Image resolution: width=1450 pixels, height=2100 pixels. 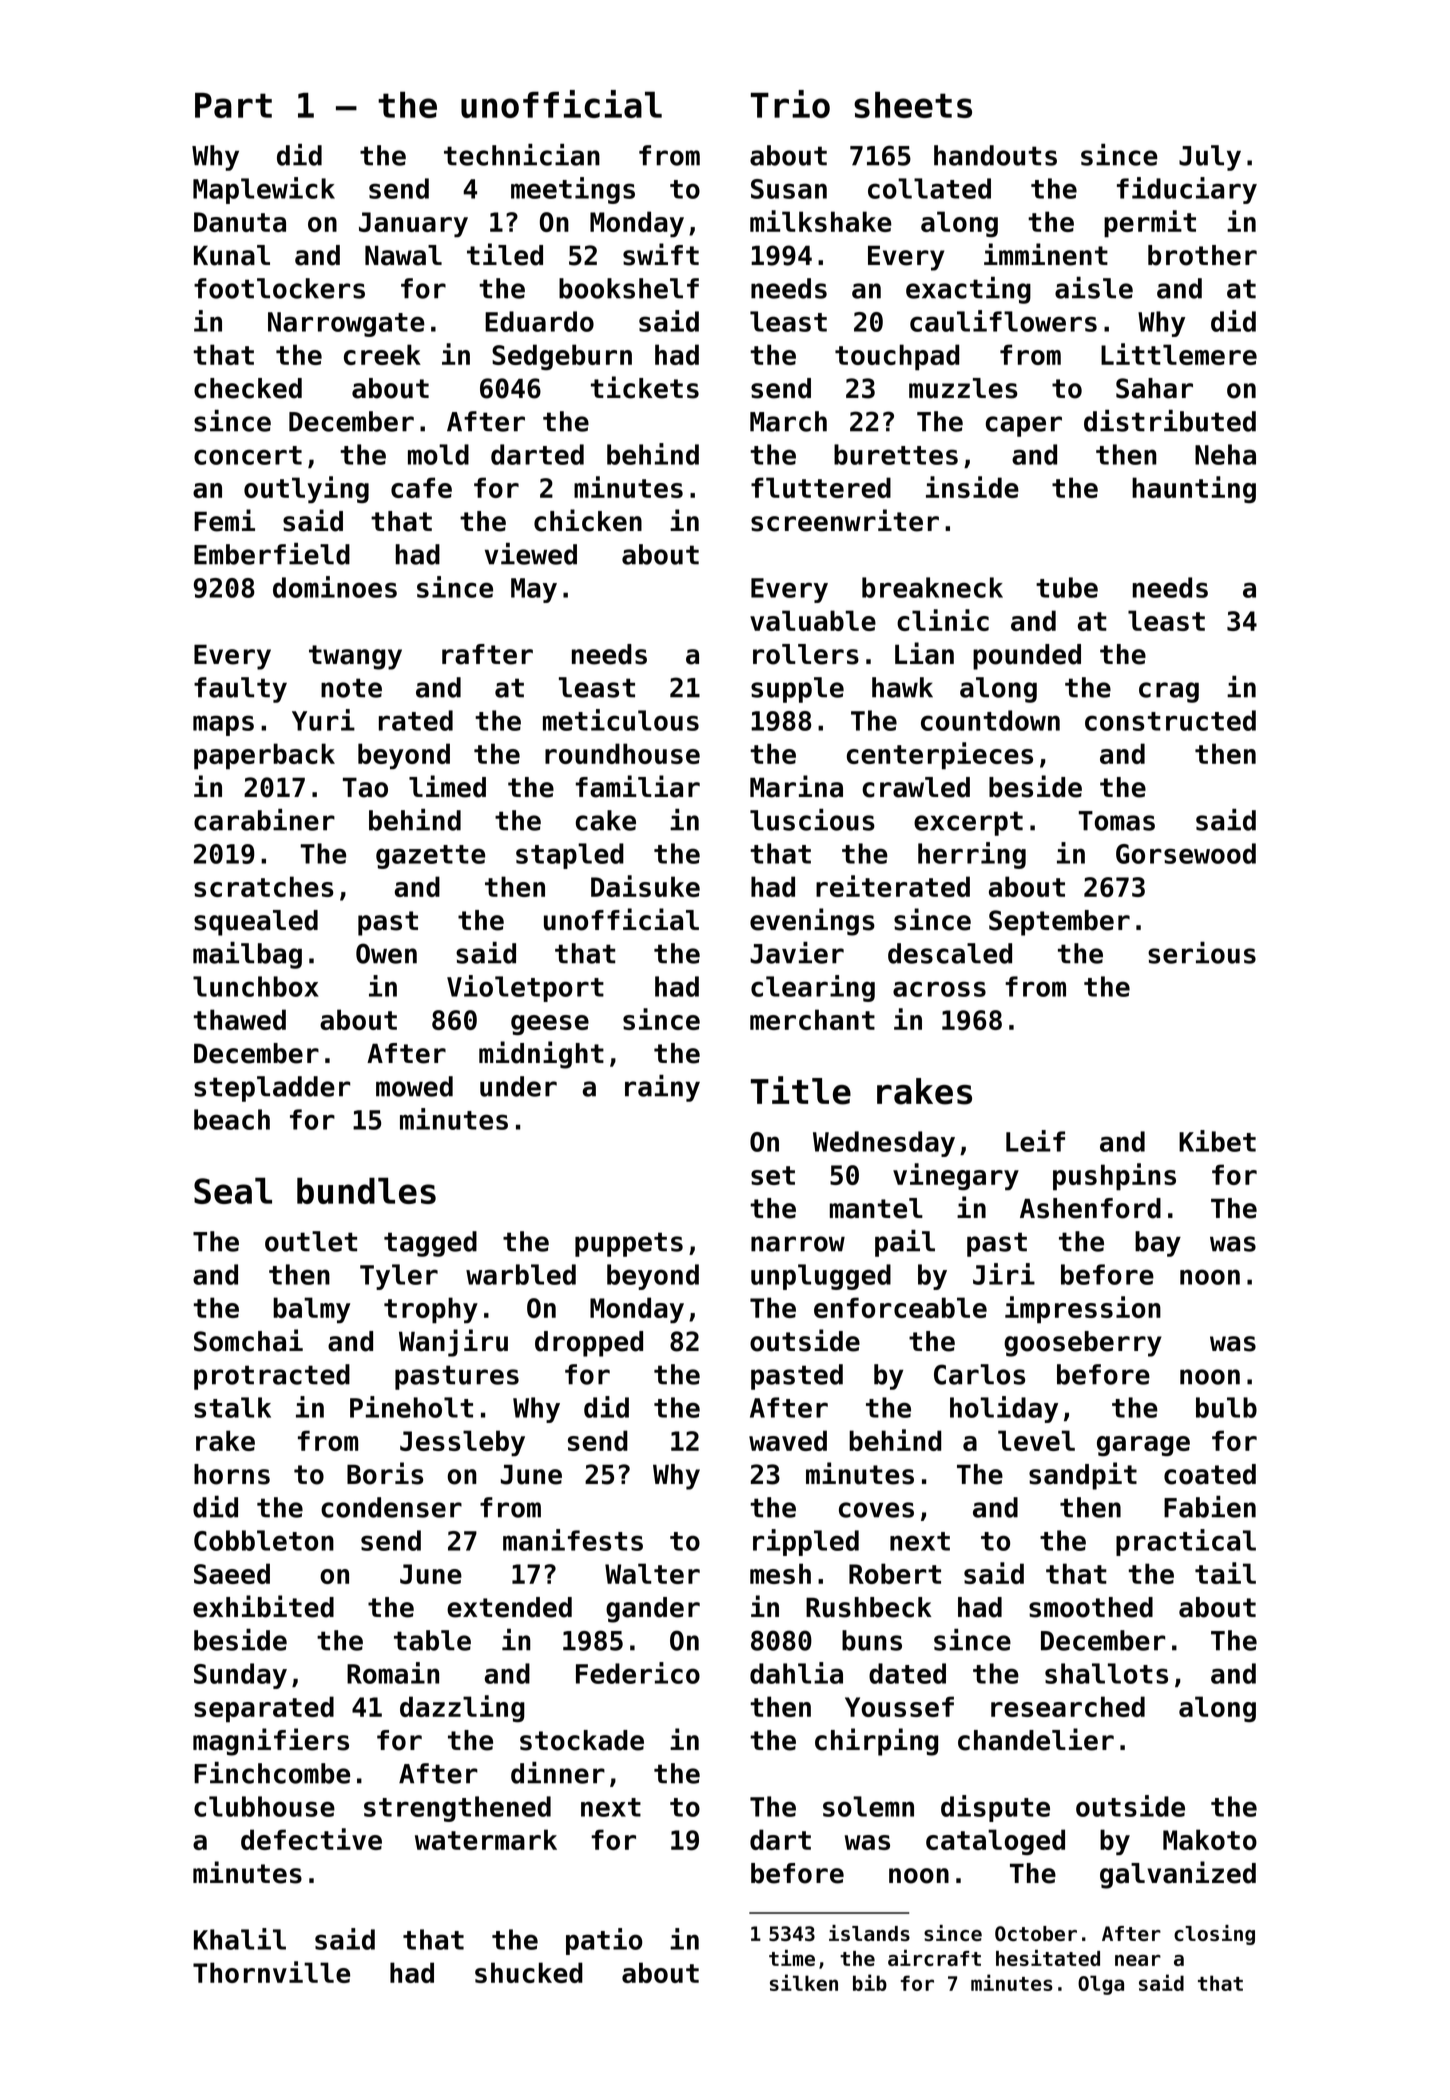 I want to click on Littlemere, so click(x=1179, y=354).
